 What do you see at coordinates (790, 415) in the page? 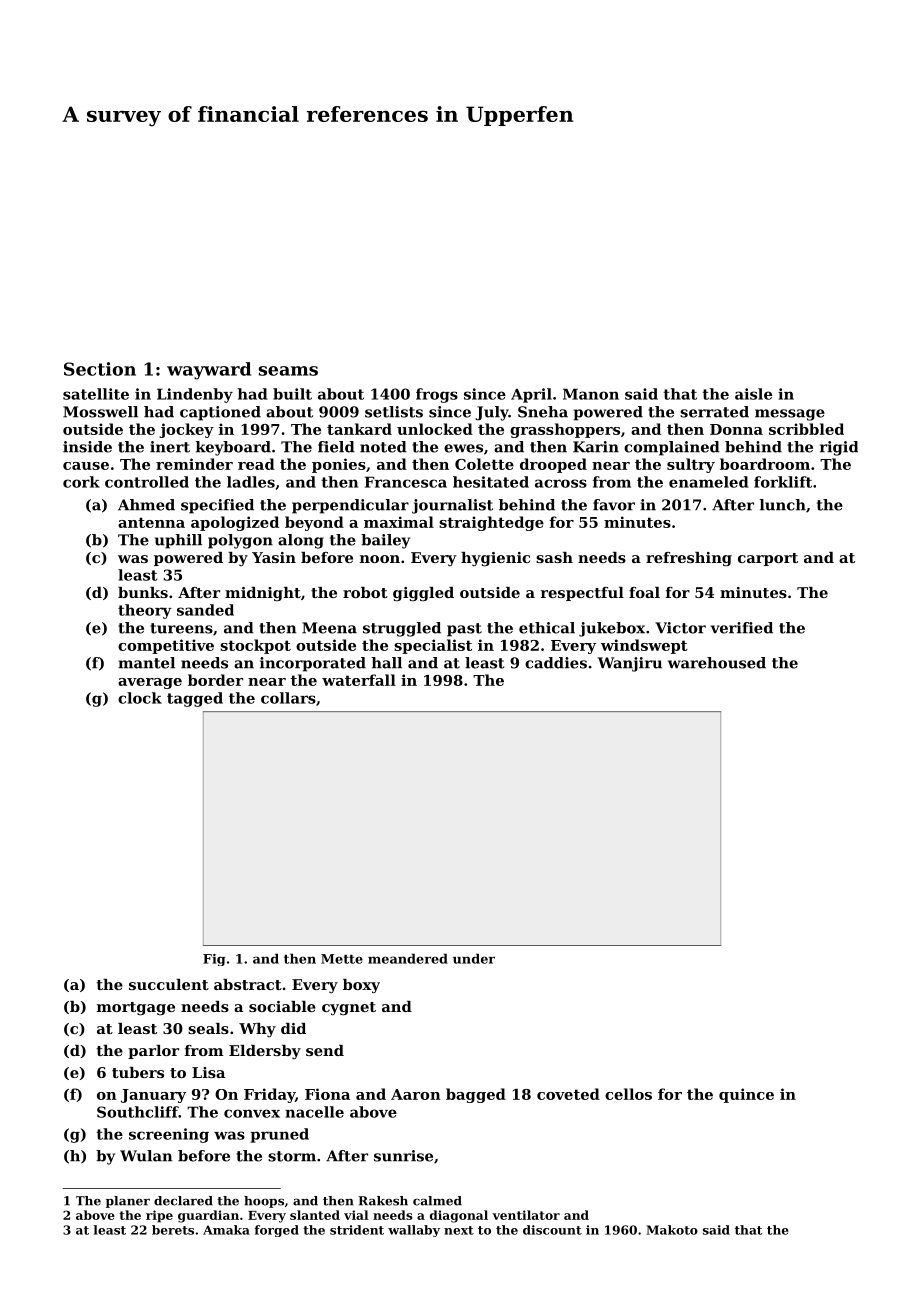
I see `message` at bounding box center [790, 415].
